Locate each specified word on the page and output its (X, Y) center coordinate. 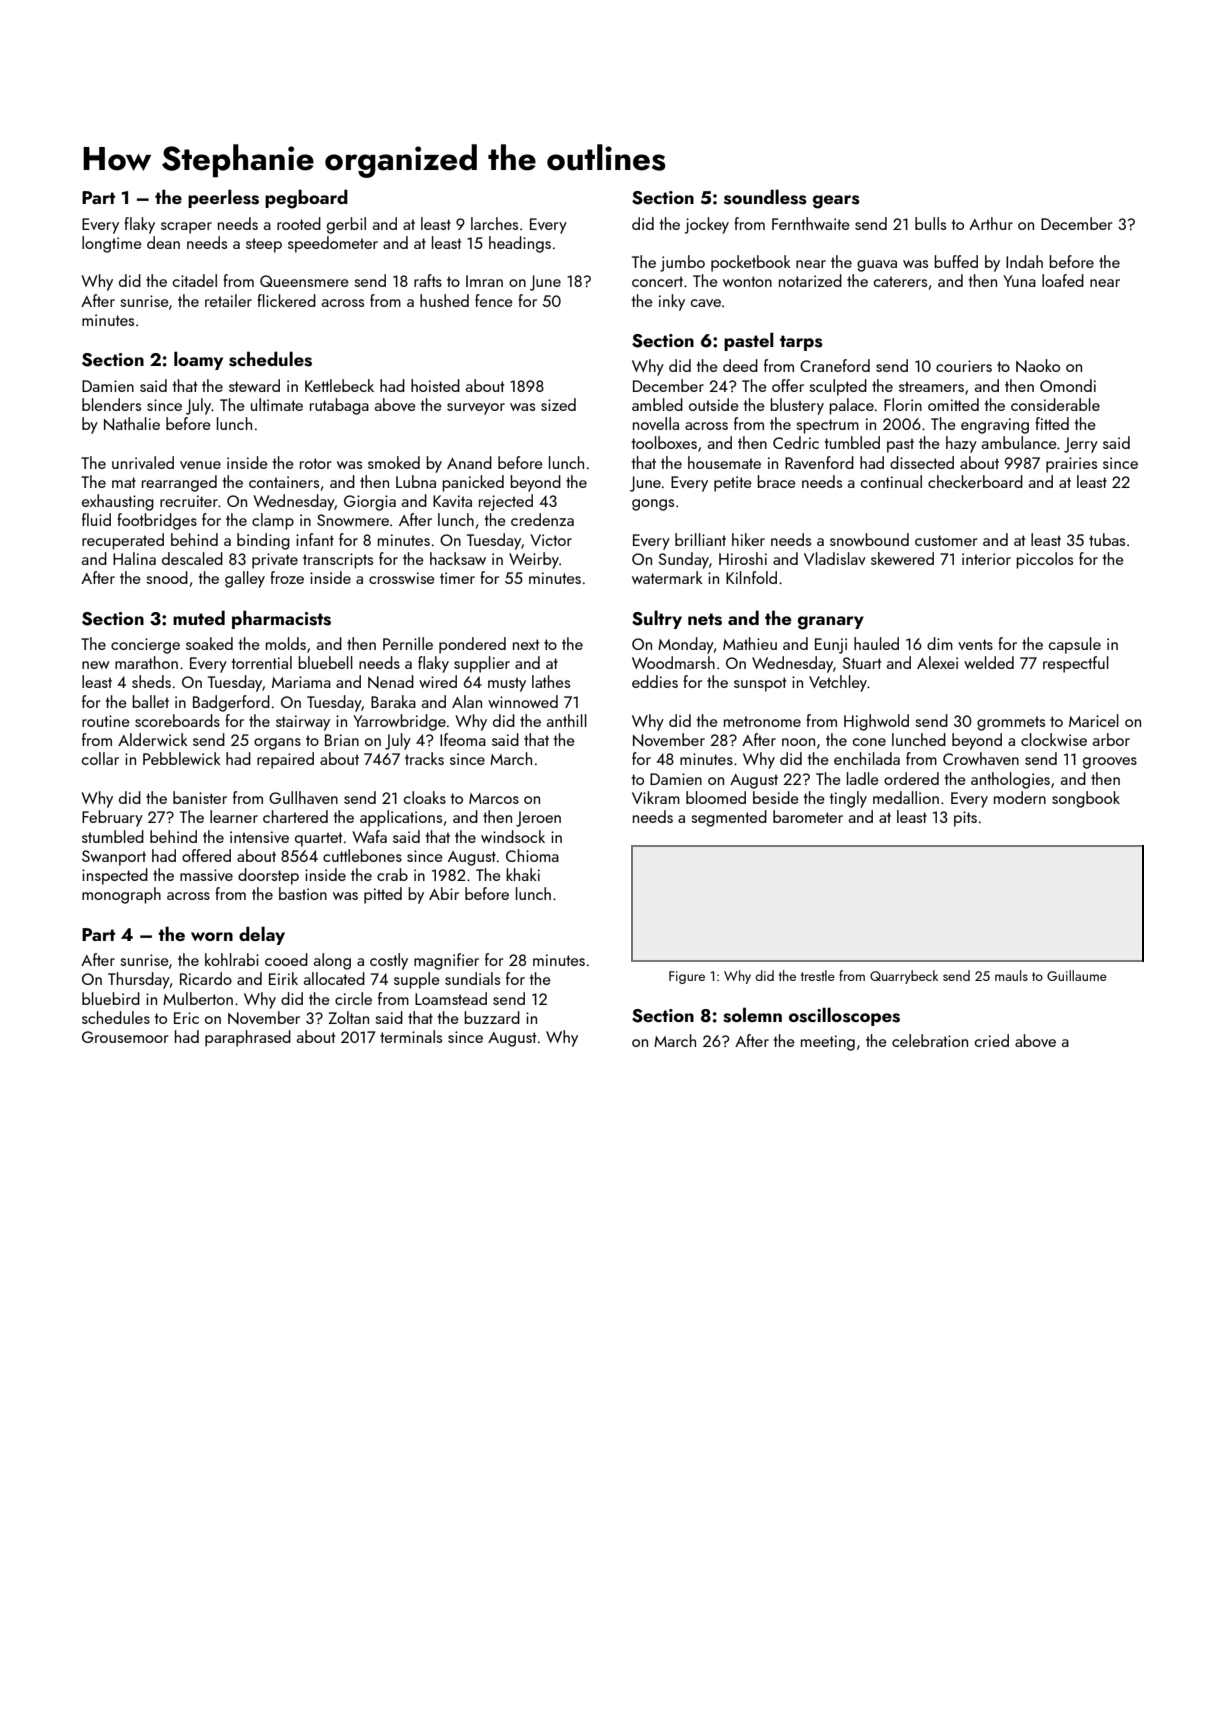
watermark (667, 577)
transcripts (338, 561)
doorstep (268, 876)
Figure (687, 977)
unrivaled (143, 462)
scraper (186, 228)
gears (836, 202)
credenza (542, 519)
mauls (1011, 975)
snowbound (869, 539)
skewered (902, 558)
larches (494, 223)
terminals (411, 1036)
